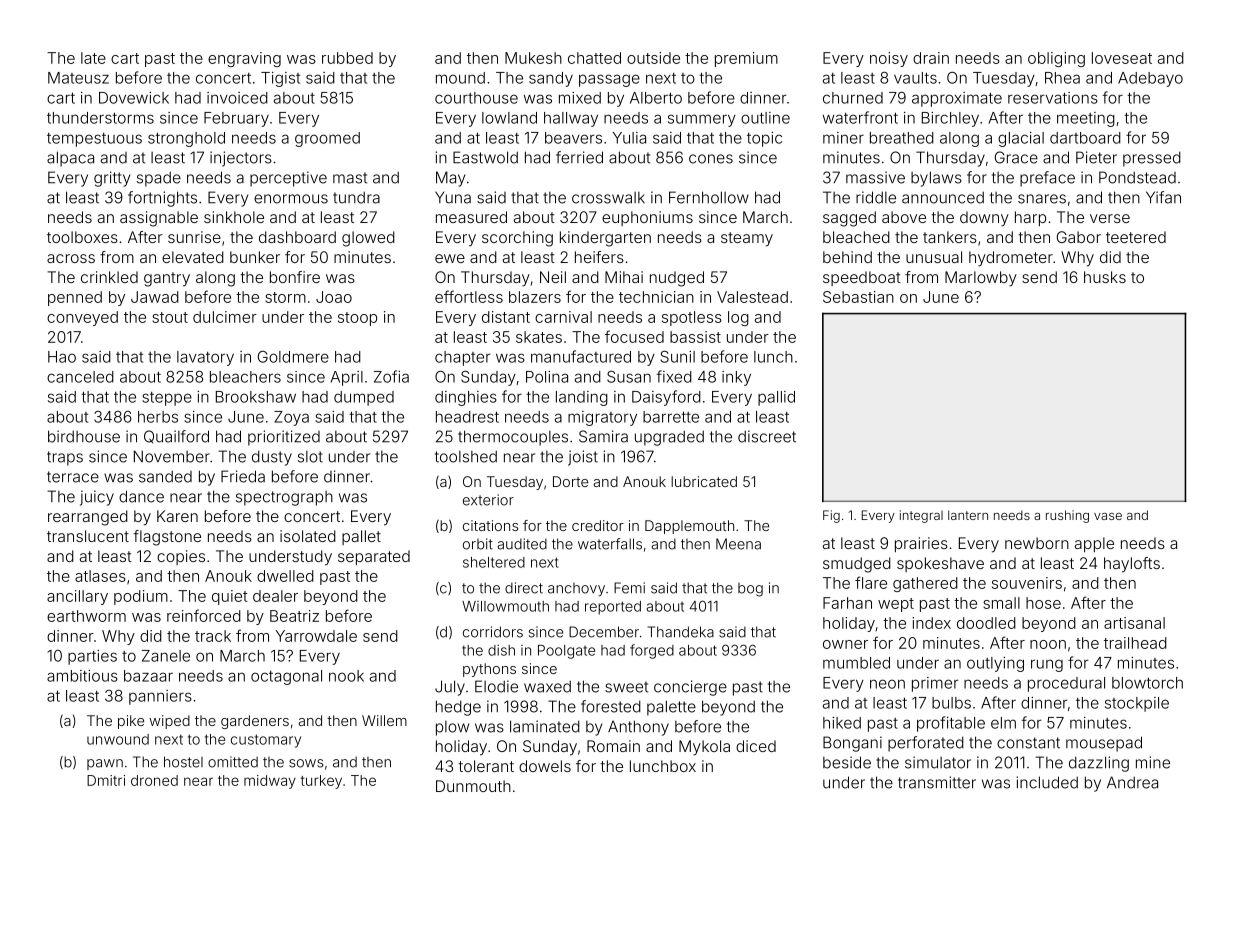 This document has width=1233, height=952. I want to click on passage, so click(609, 80).
